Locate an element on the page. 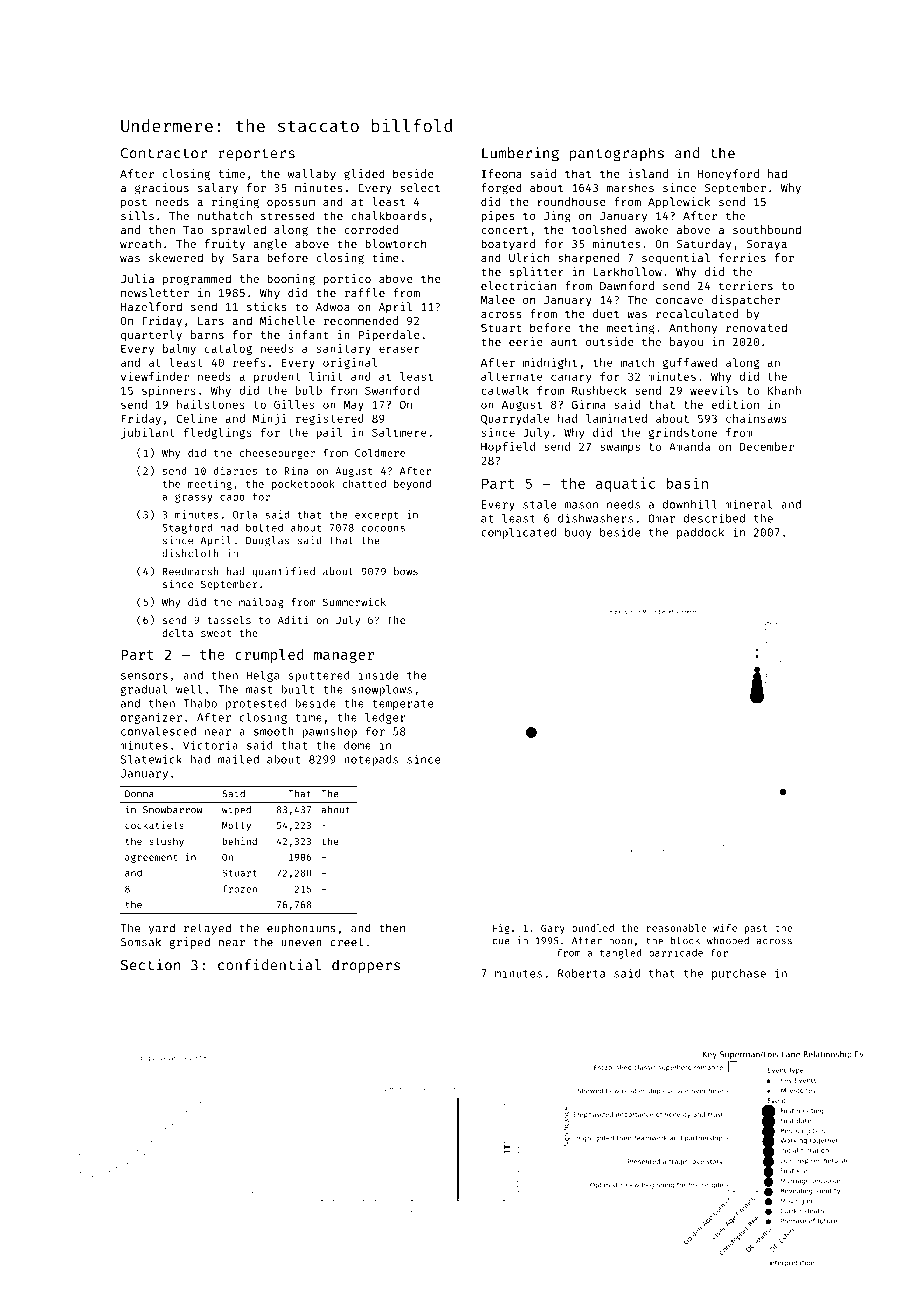  dishcloth is located at coordinates (190, 553).
